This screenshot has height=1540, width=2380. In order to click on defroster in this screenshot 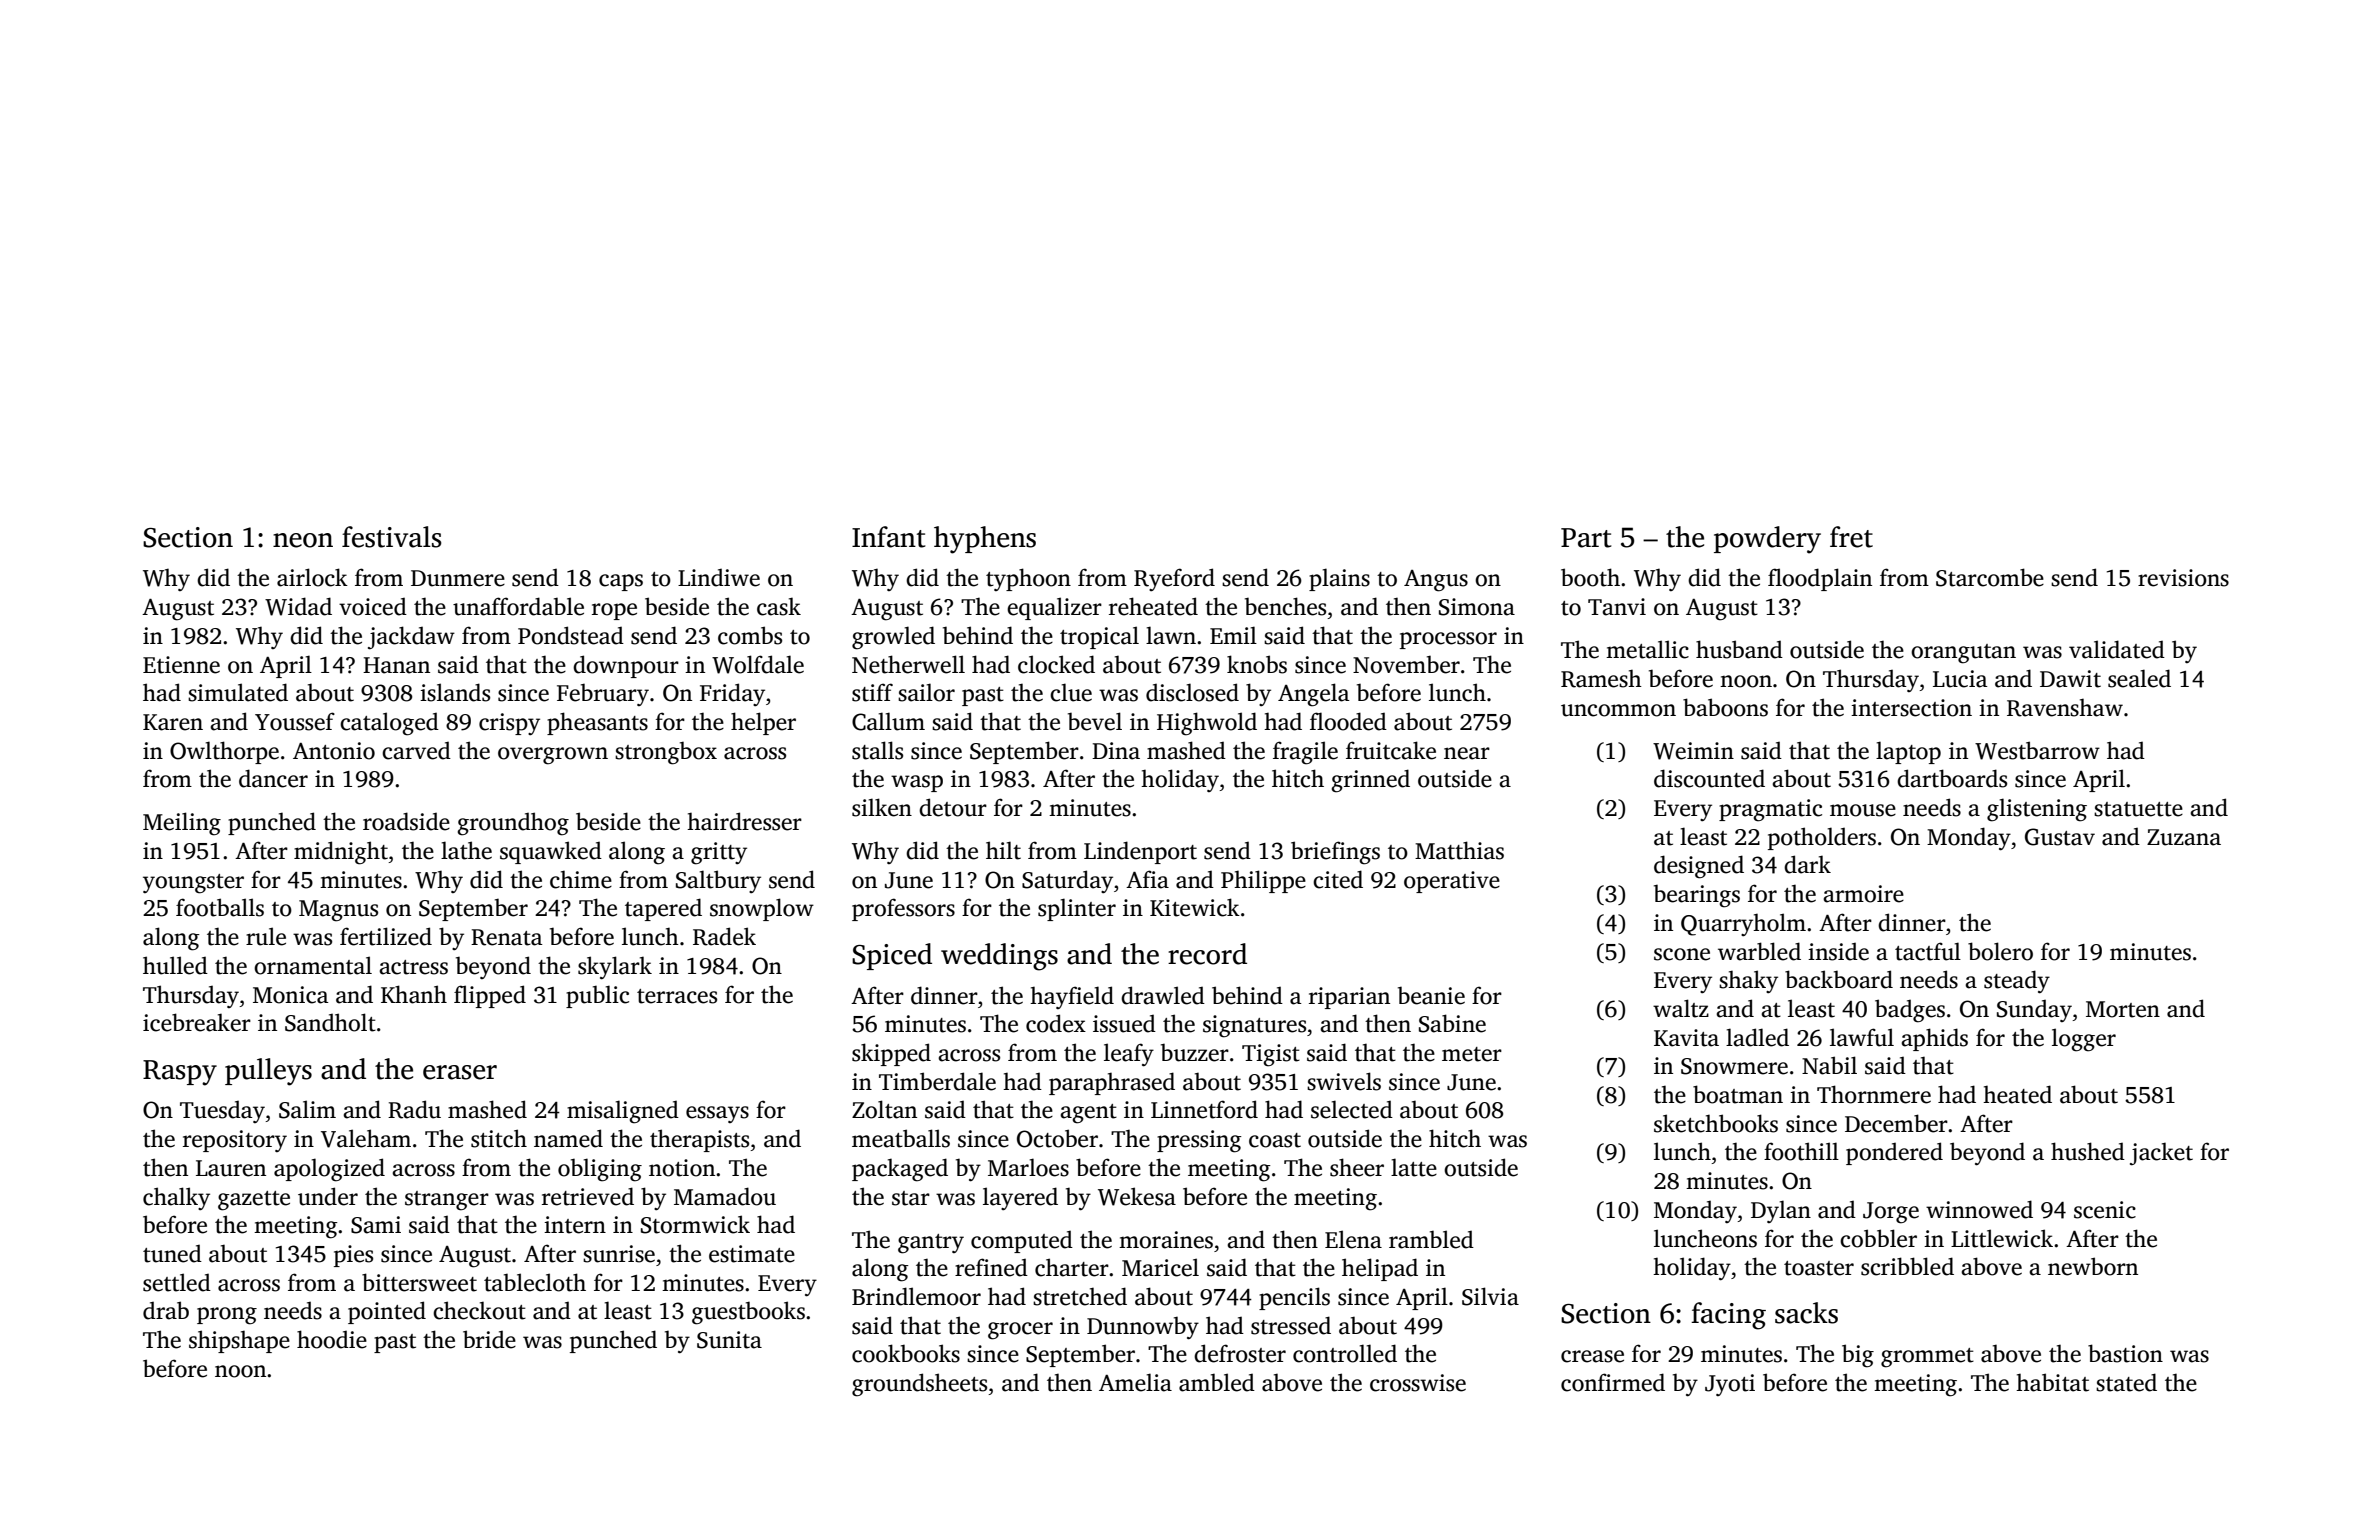, I will do `click(1240, 1353)`.
